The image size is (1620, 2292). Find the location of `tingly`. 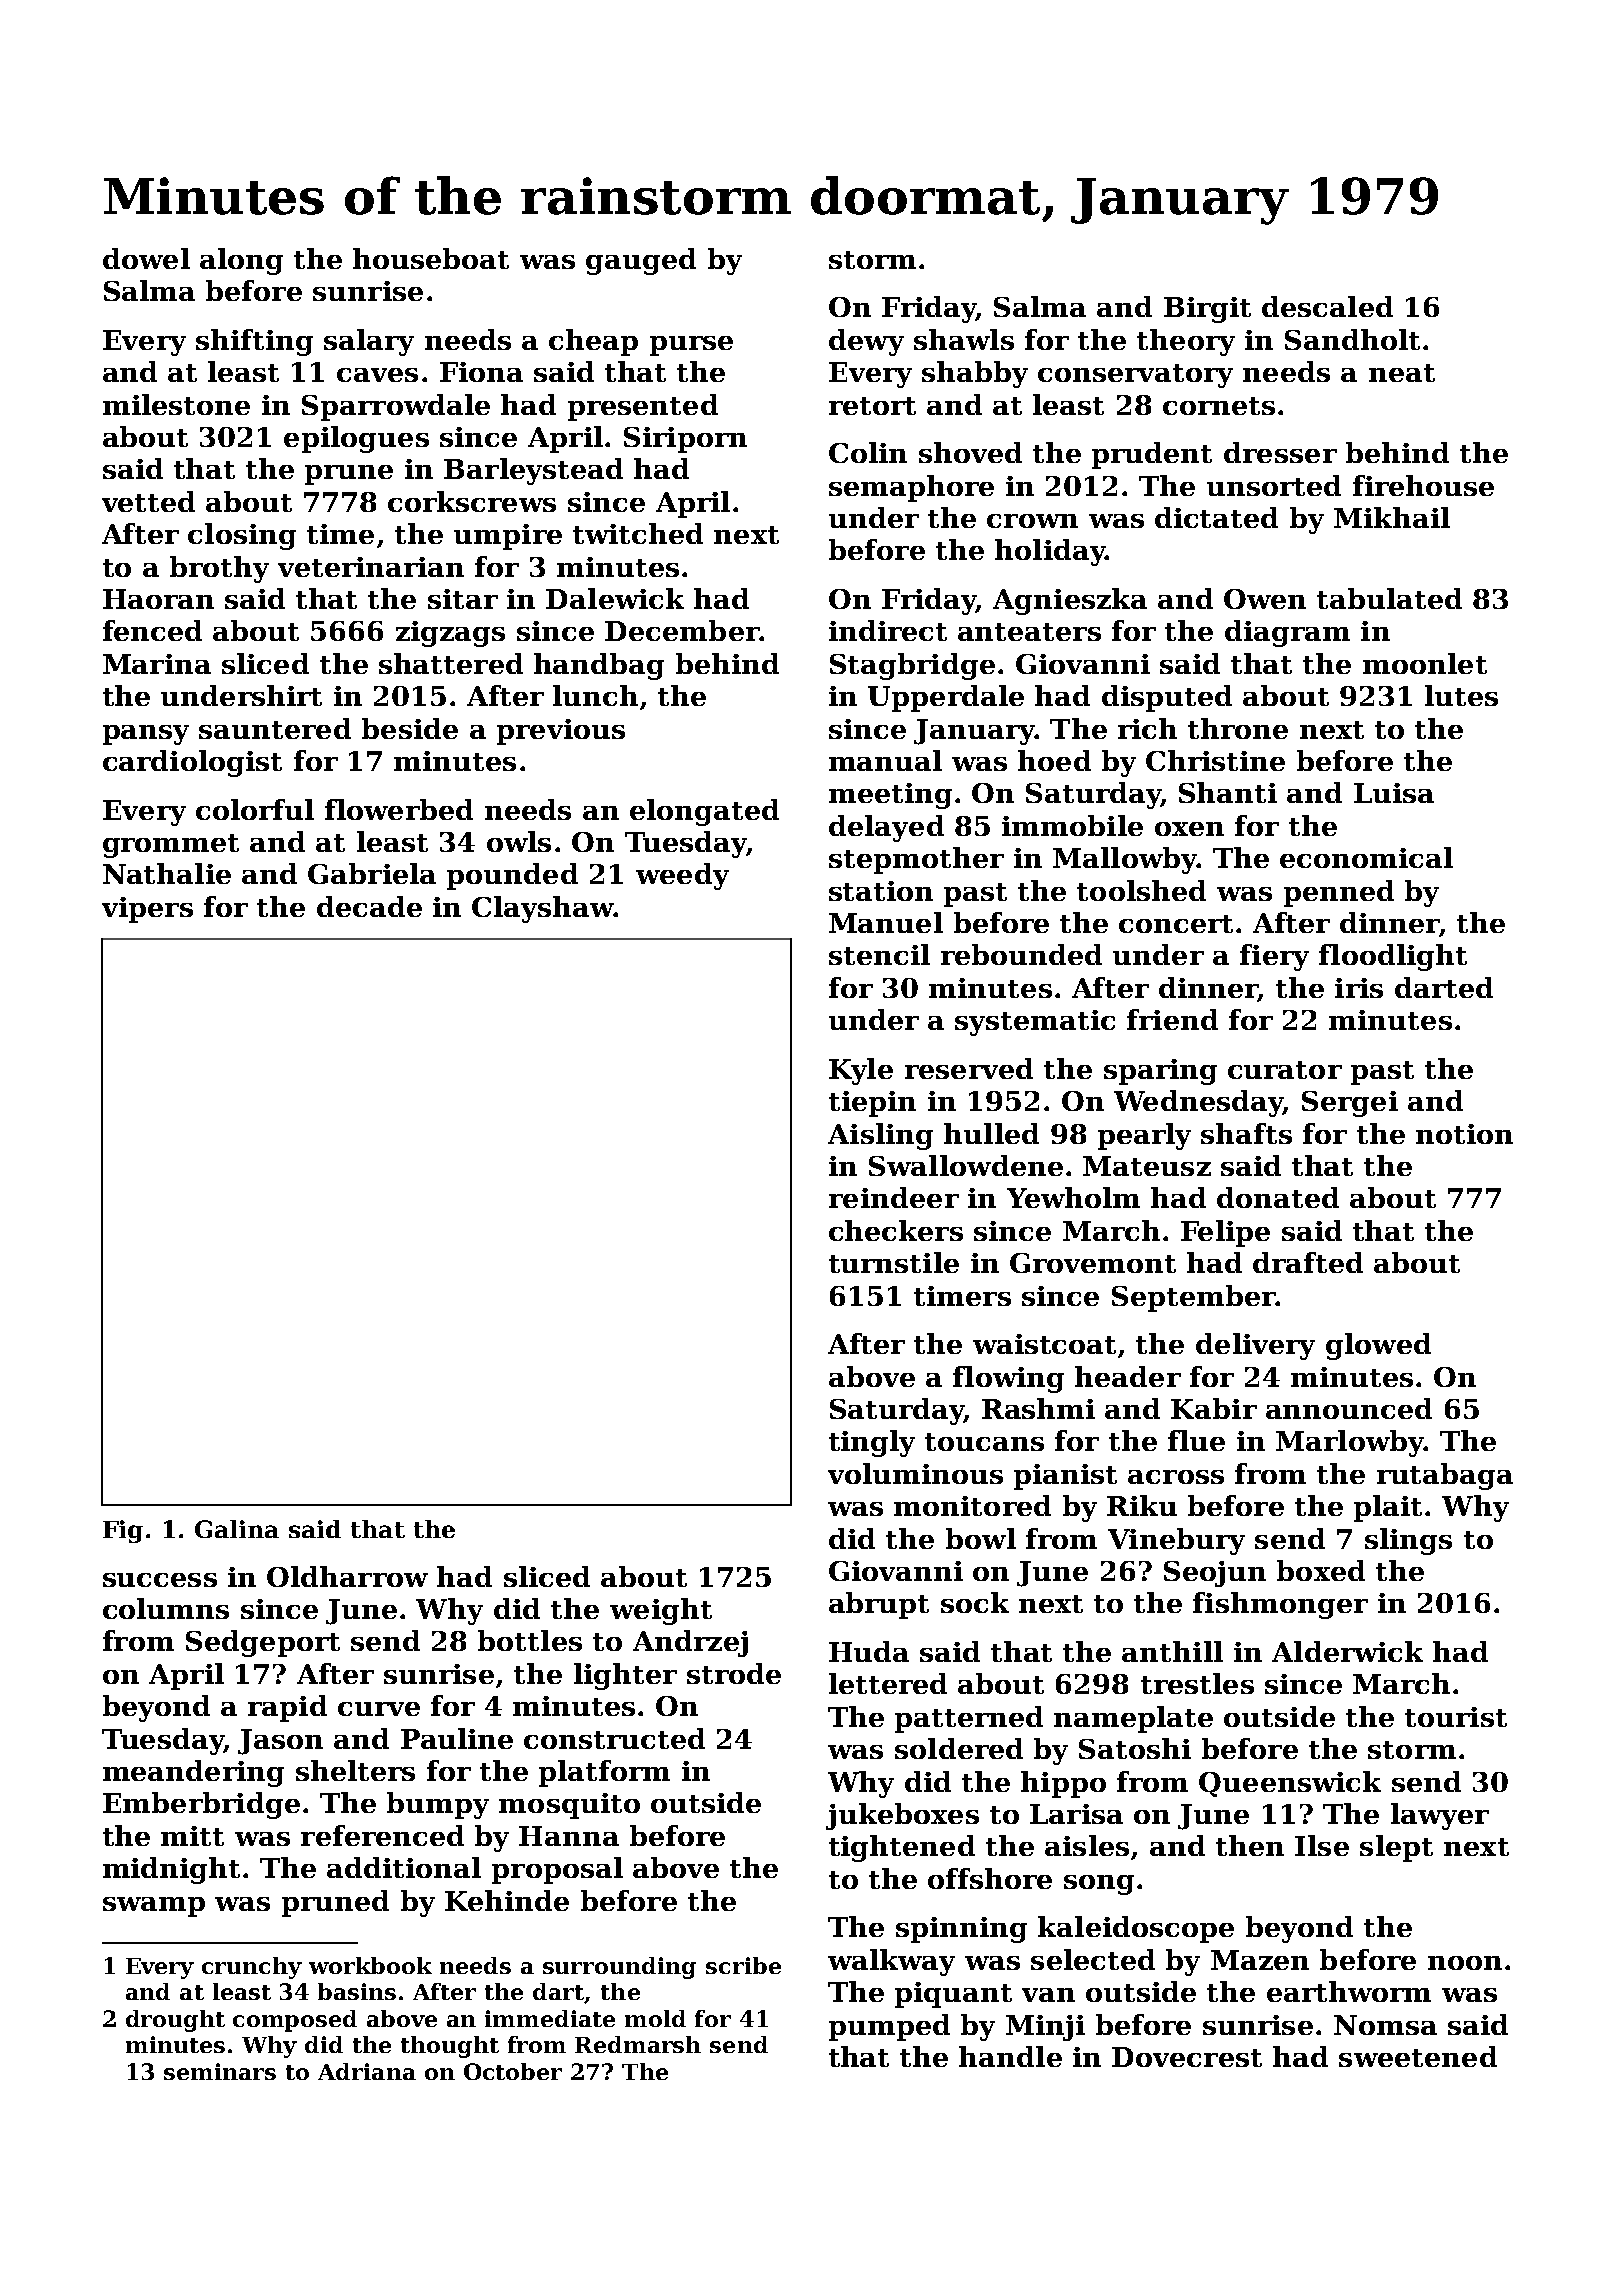

tingly is located at coordinates (872, 1443).
